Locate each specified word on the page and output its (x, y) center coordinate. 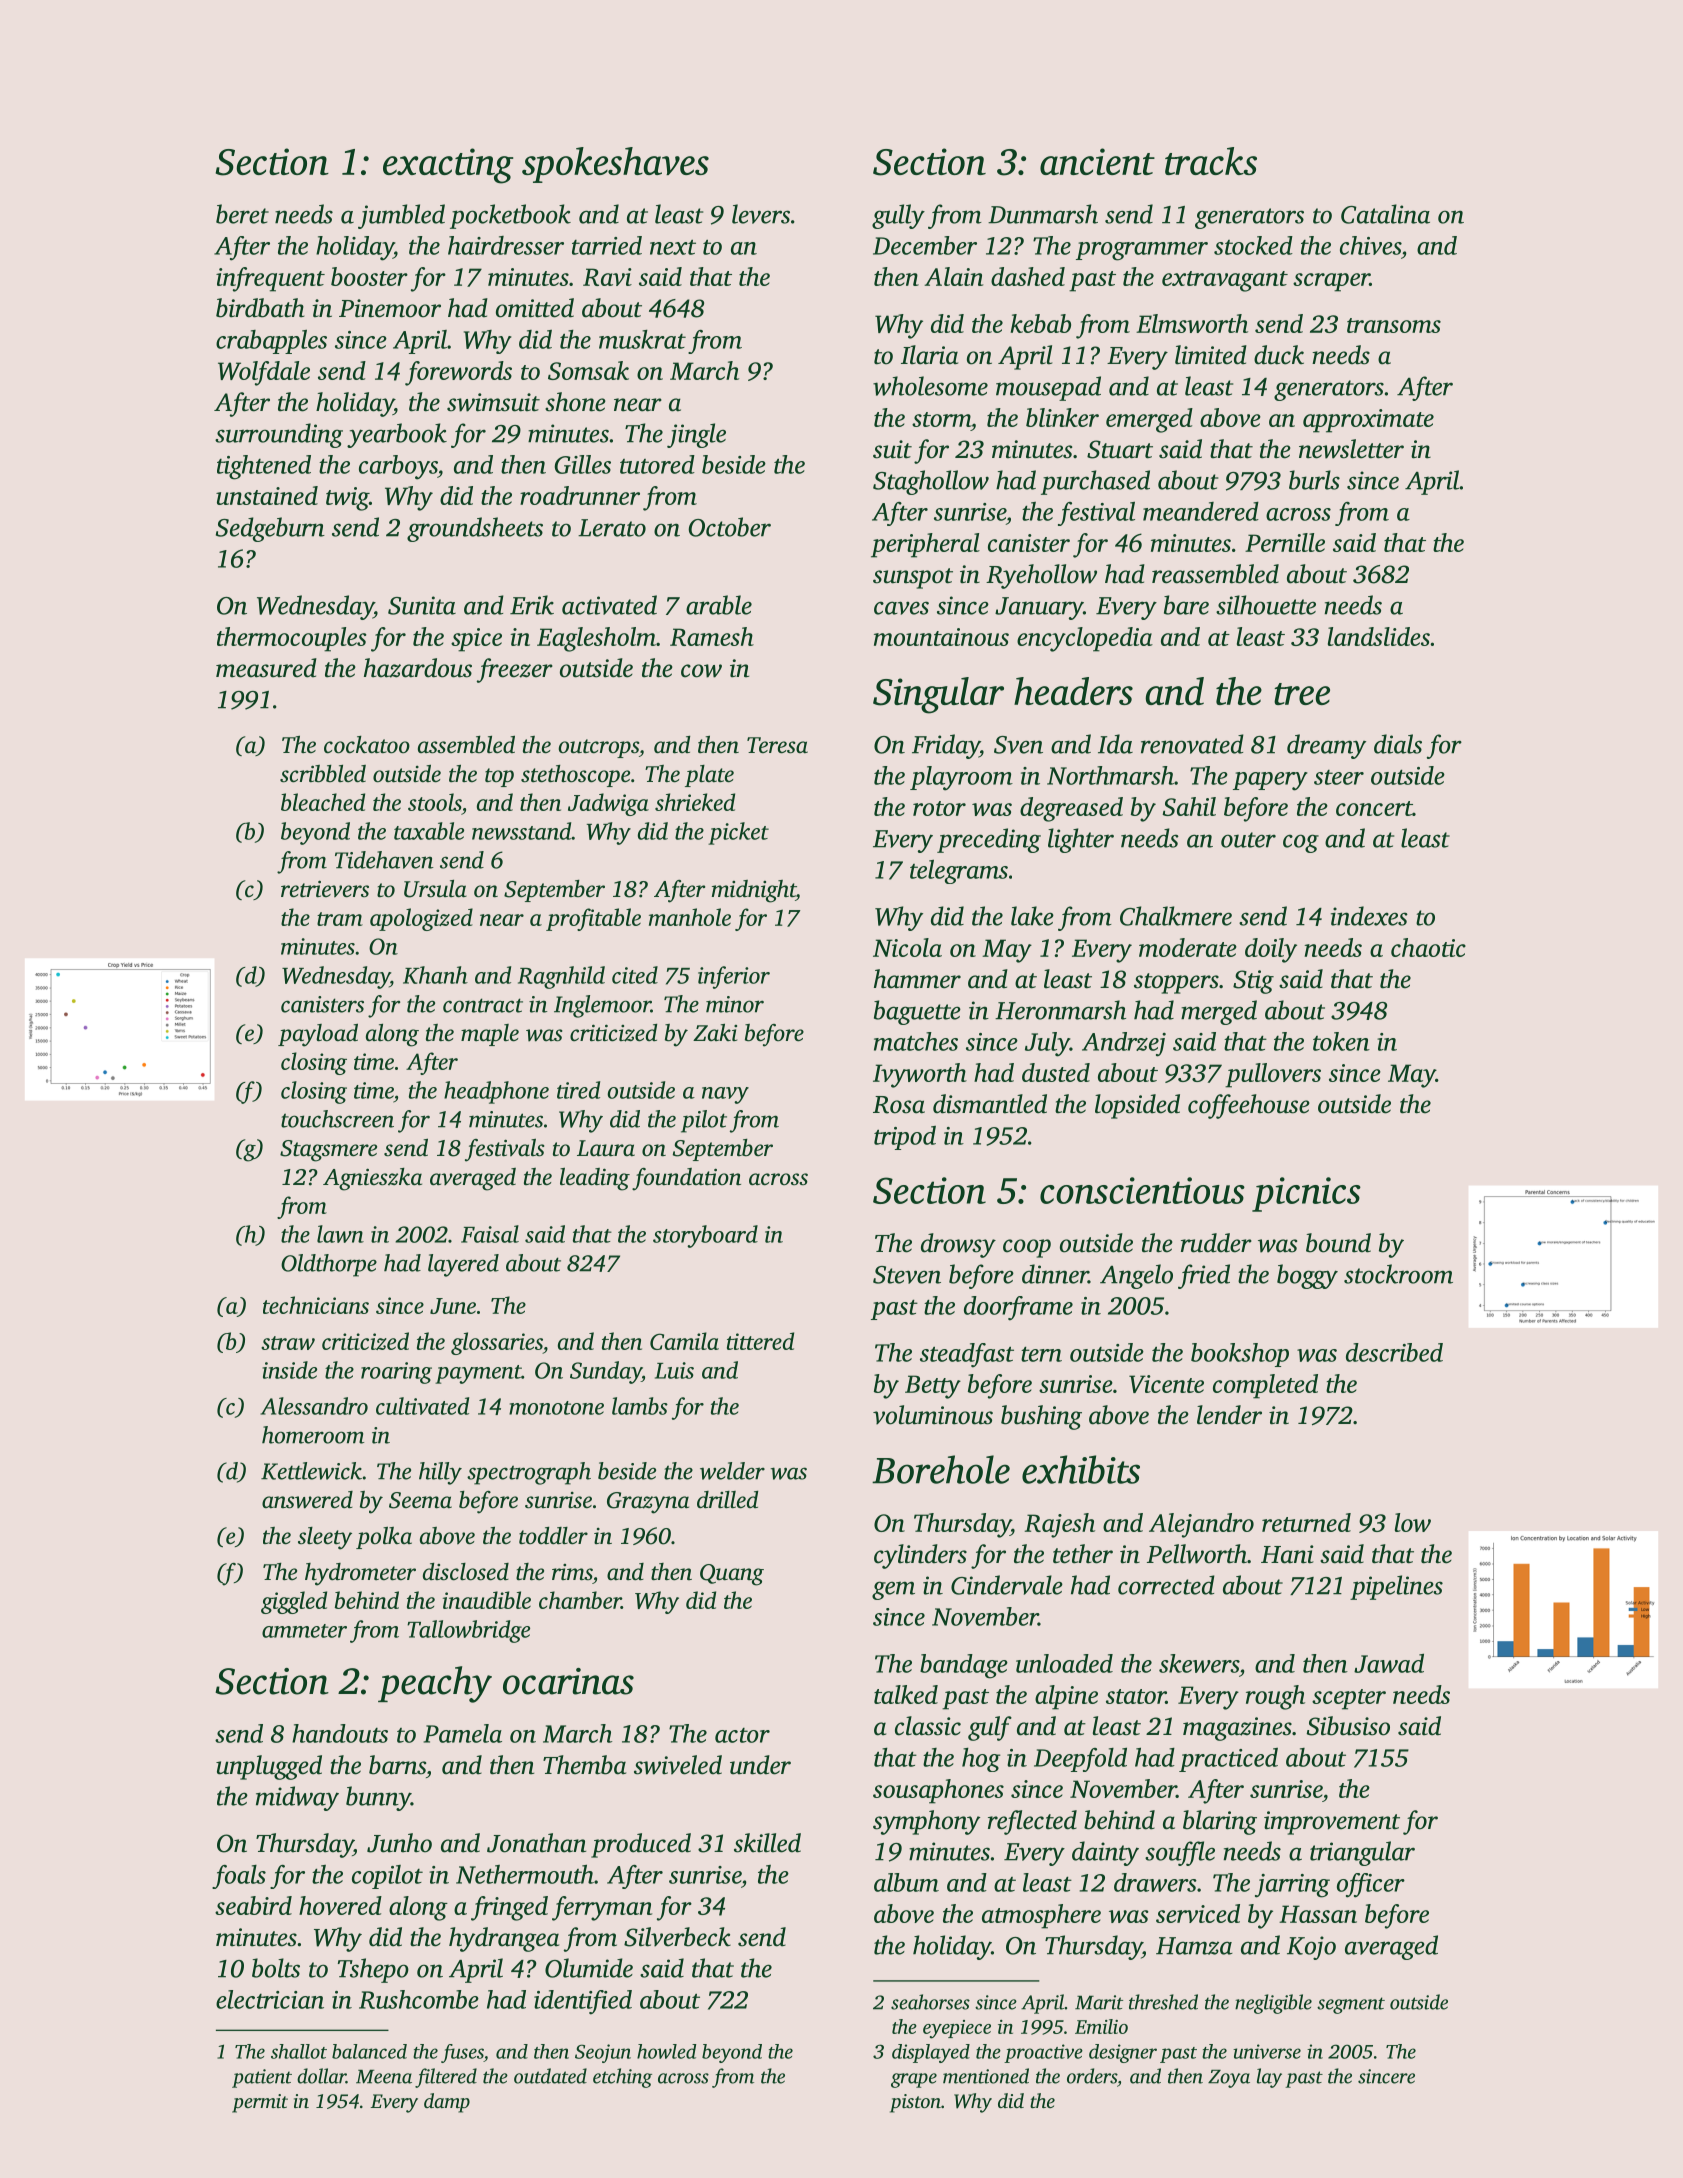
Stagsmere (328, 1151)
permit (260, 2103)
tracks (1211, 161)
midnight (754, 891)
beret (242, 214)
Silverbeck (677, 1937)
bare (1186, 605)
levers (761, 214)
